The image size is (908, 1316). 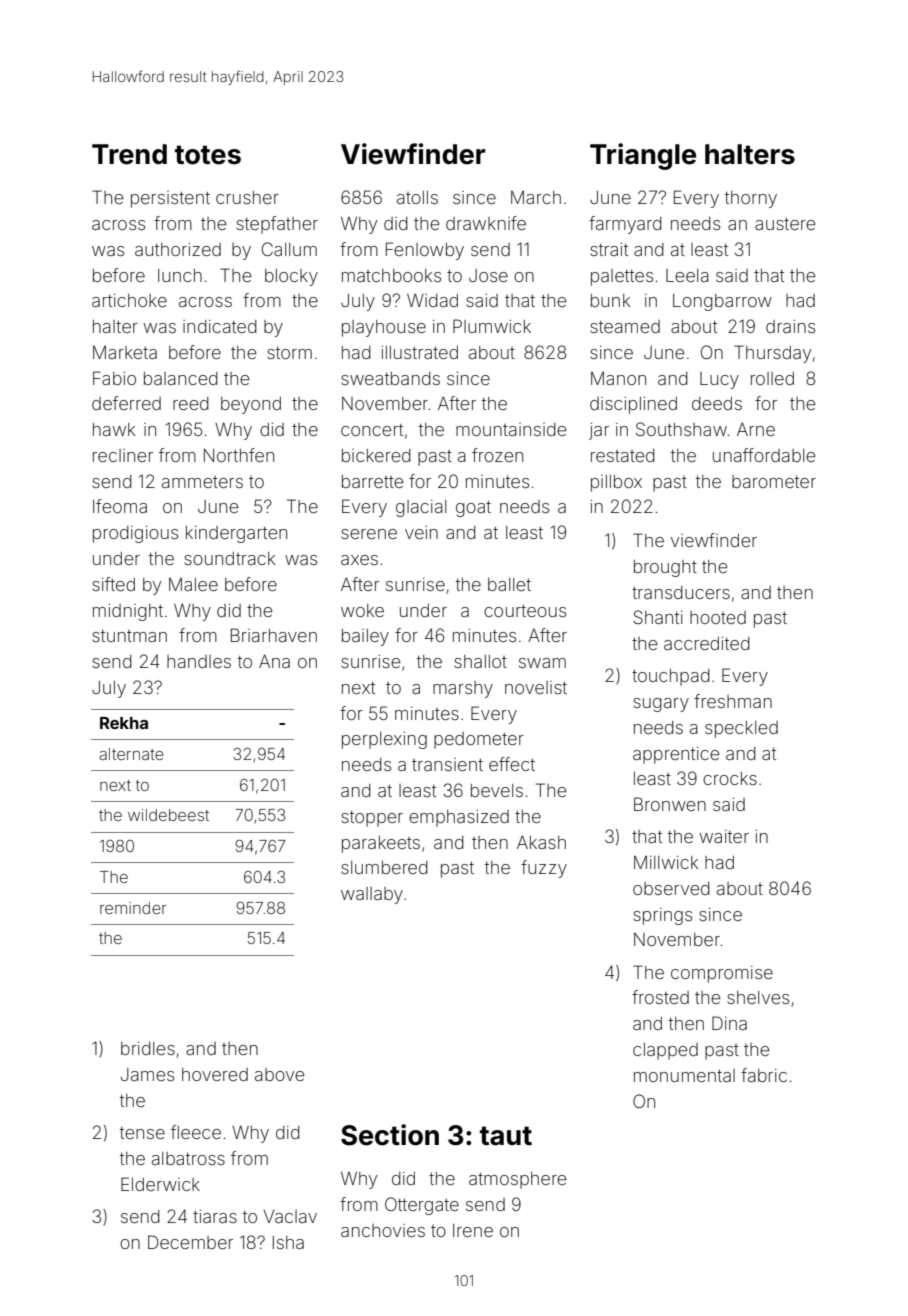 What do you see at coordinates (643, 156) in the document?
I see `Triangle` at bounding box center [643, 156].
